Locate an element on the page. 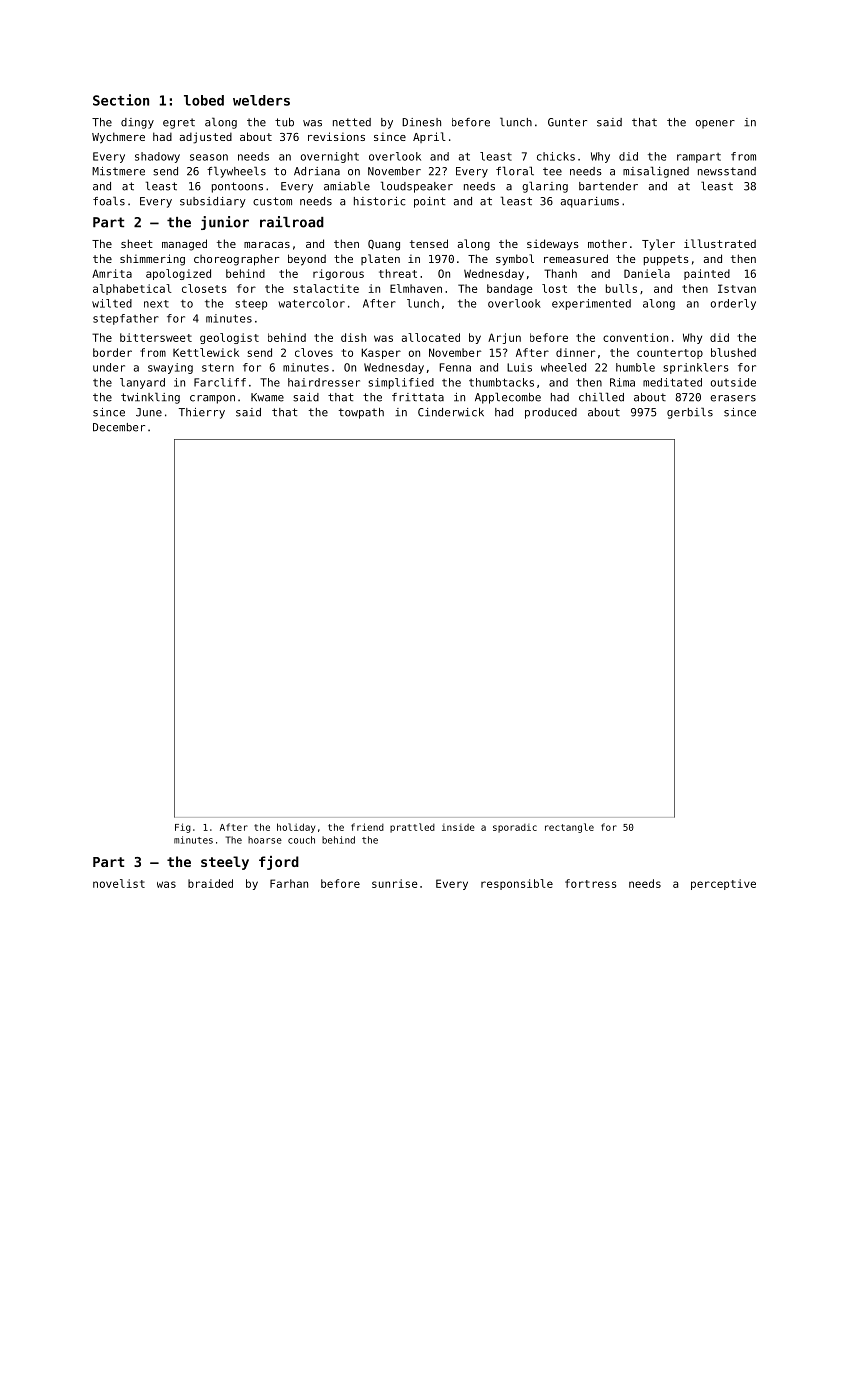 The image size is (849, 1400). December is located at coordinates (119, 427).
